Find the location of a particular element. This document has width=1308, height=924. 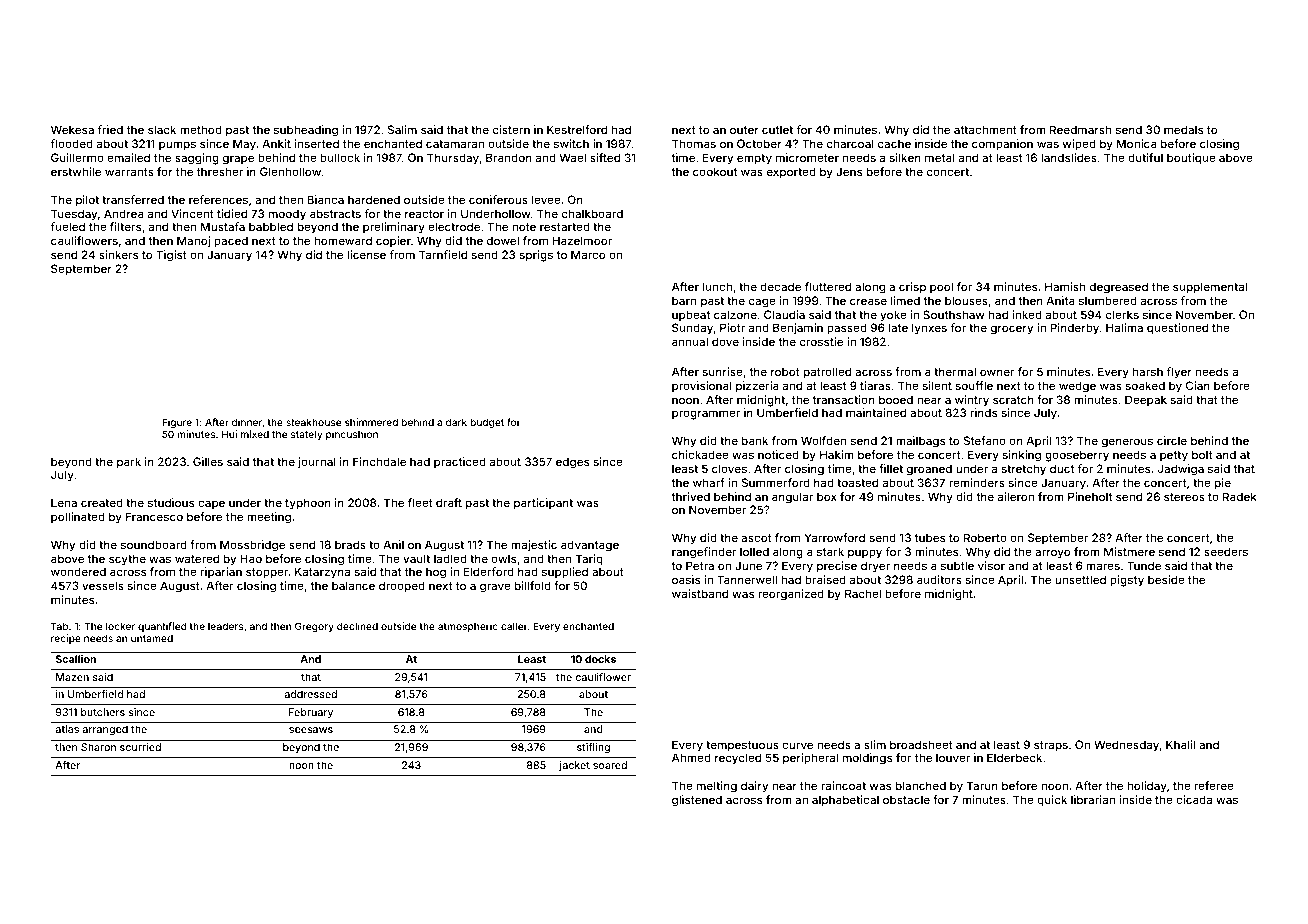

Tarnfield is located at coordinates (443, 254).
